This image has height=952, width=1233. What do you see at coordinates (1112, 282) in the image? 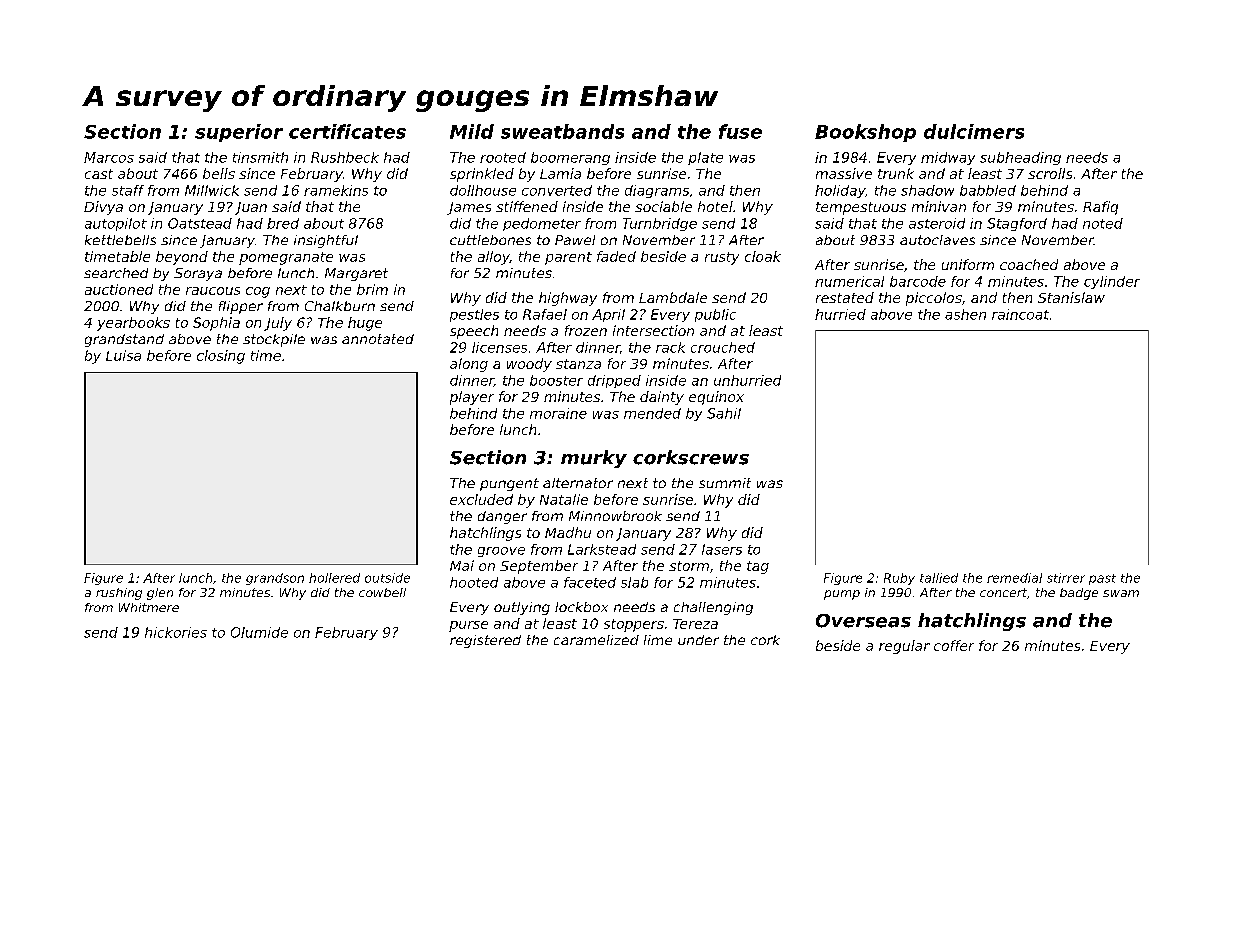
I see `cylinder` at bounding box center [1112, 282].
